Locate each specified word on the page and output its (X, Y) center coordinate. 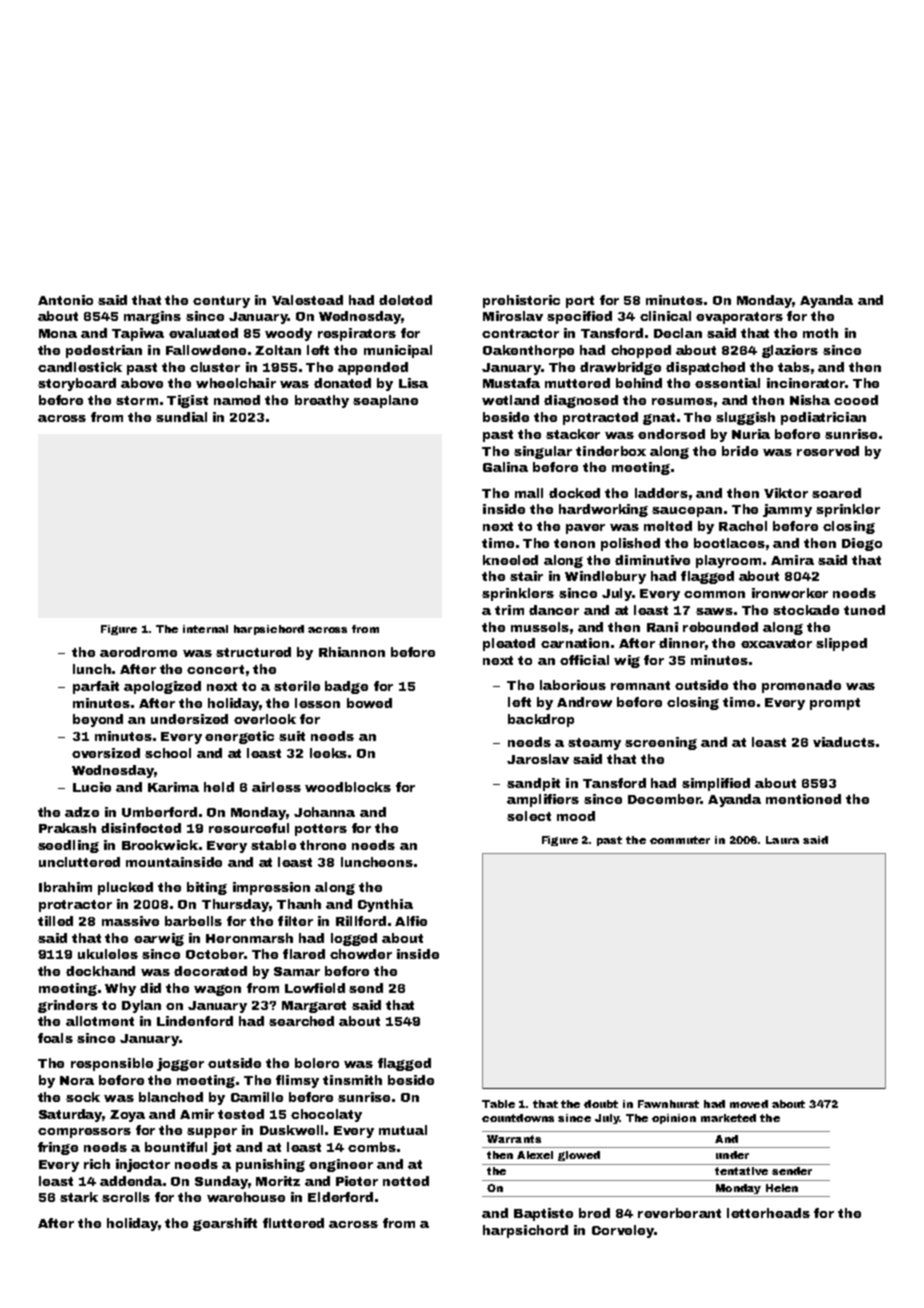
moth (820, 333)
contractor (520, 333)
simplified (716, 784)
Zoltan (278, 350)
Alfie (411, 921)
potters (321, 830)
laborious (573, 685)
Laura (782, 840)
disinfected (141, 828)
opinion (674, 1119)
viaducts (844, 742)
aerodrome (138, 652)
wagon (217, 990)
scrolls (126, 1197)
